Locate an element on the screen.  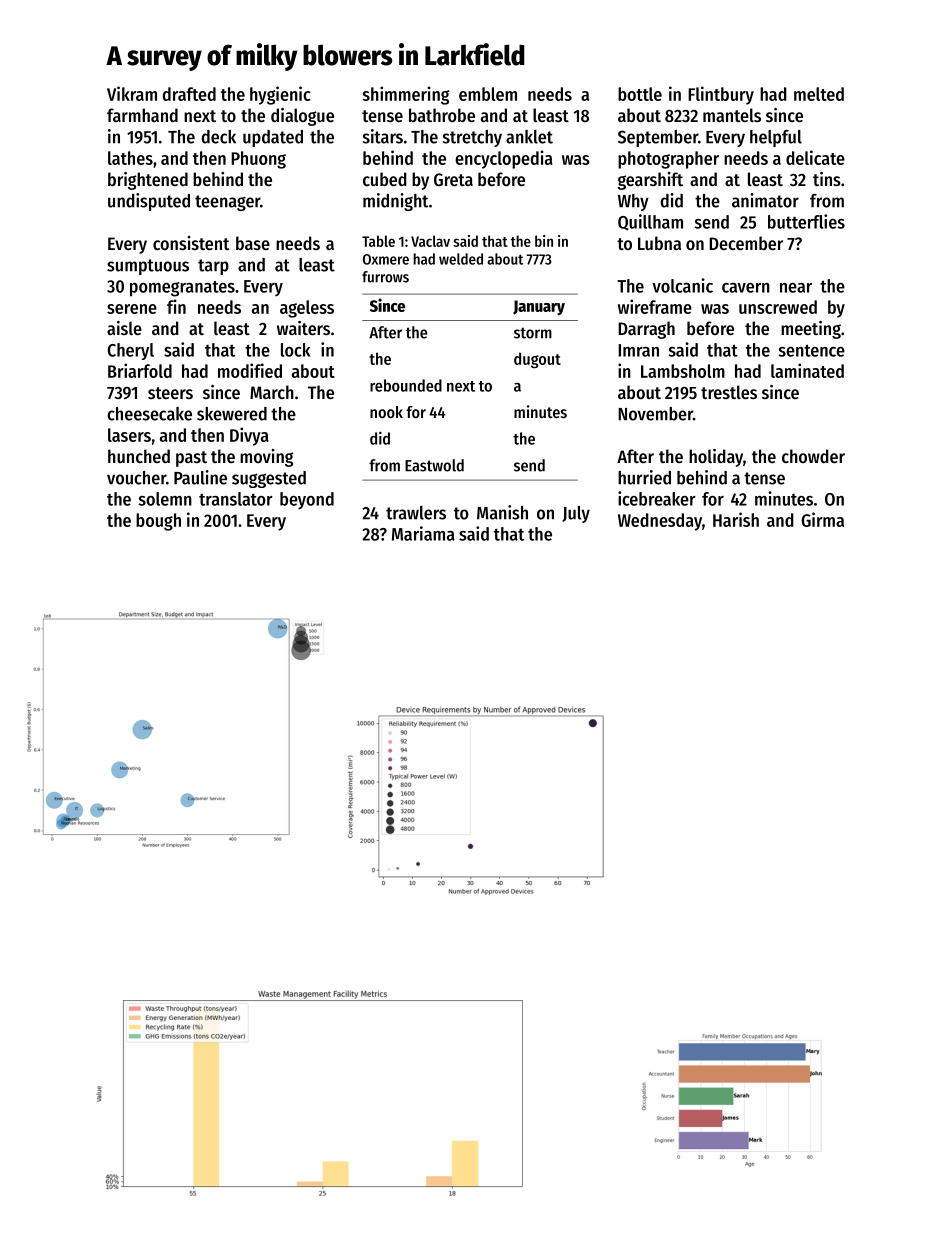
solemn is located at coordinates (165, 499).
